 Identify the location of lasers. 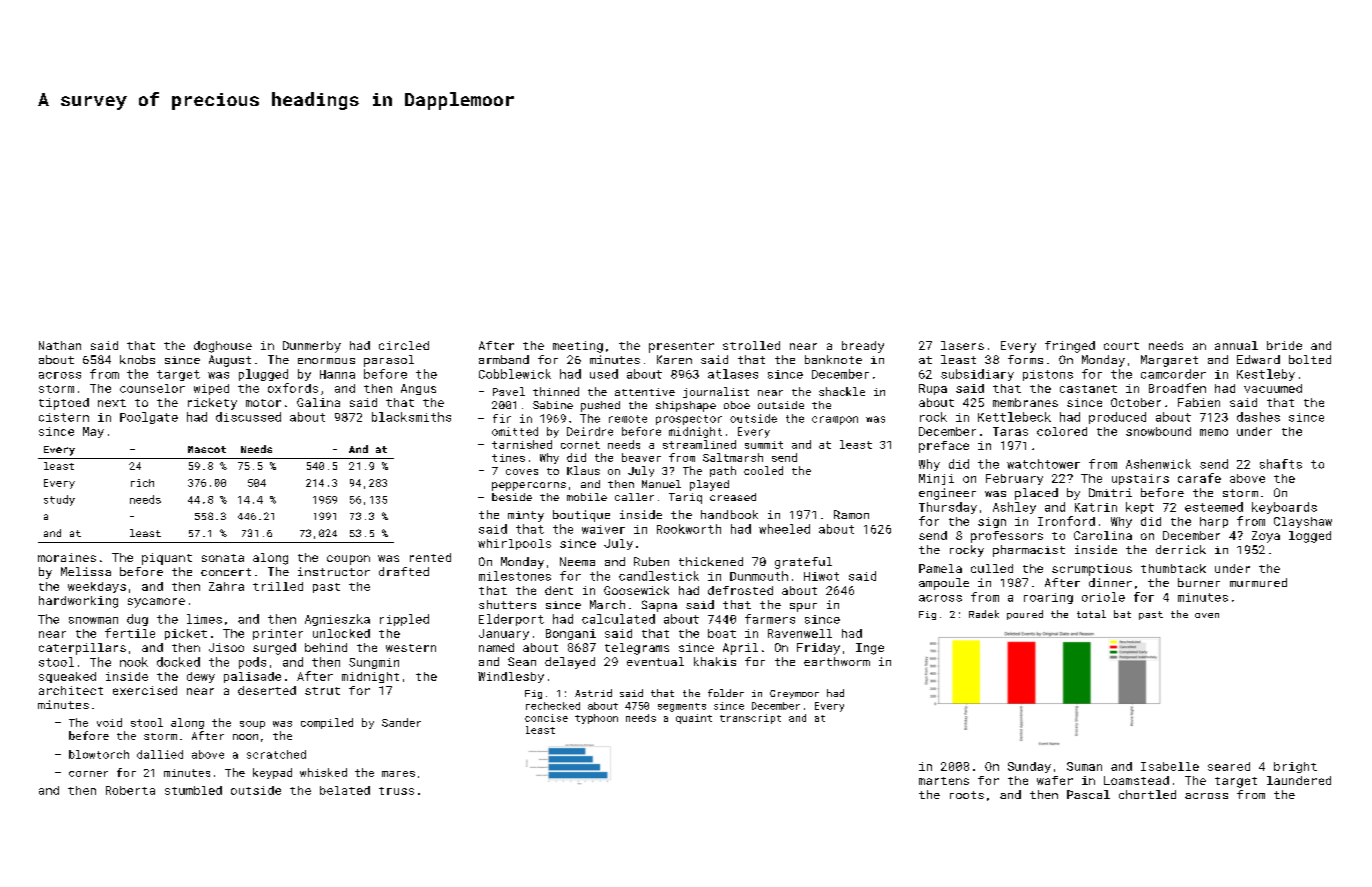
(962, 345).
